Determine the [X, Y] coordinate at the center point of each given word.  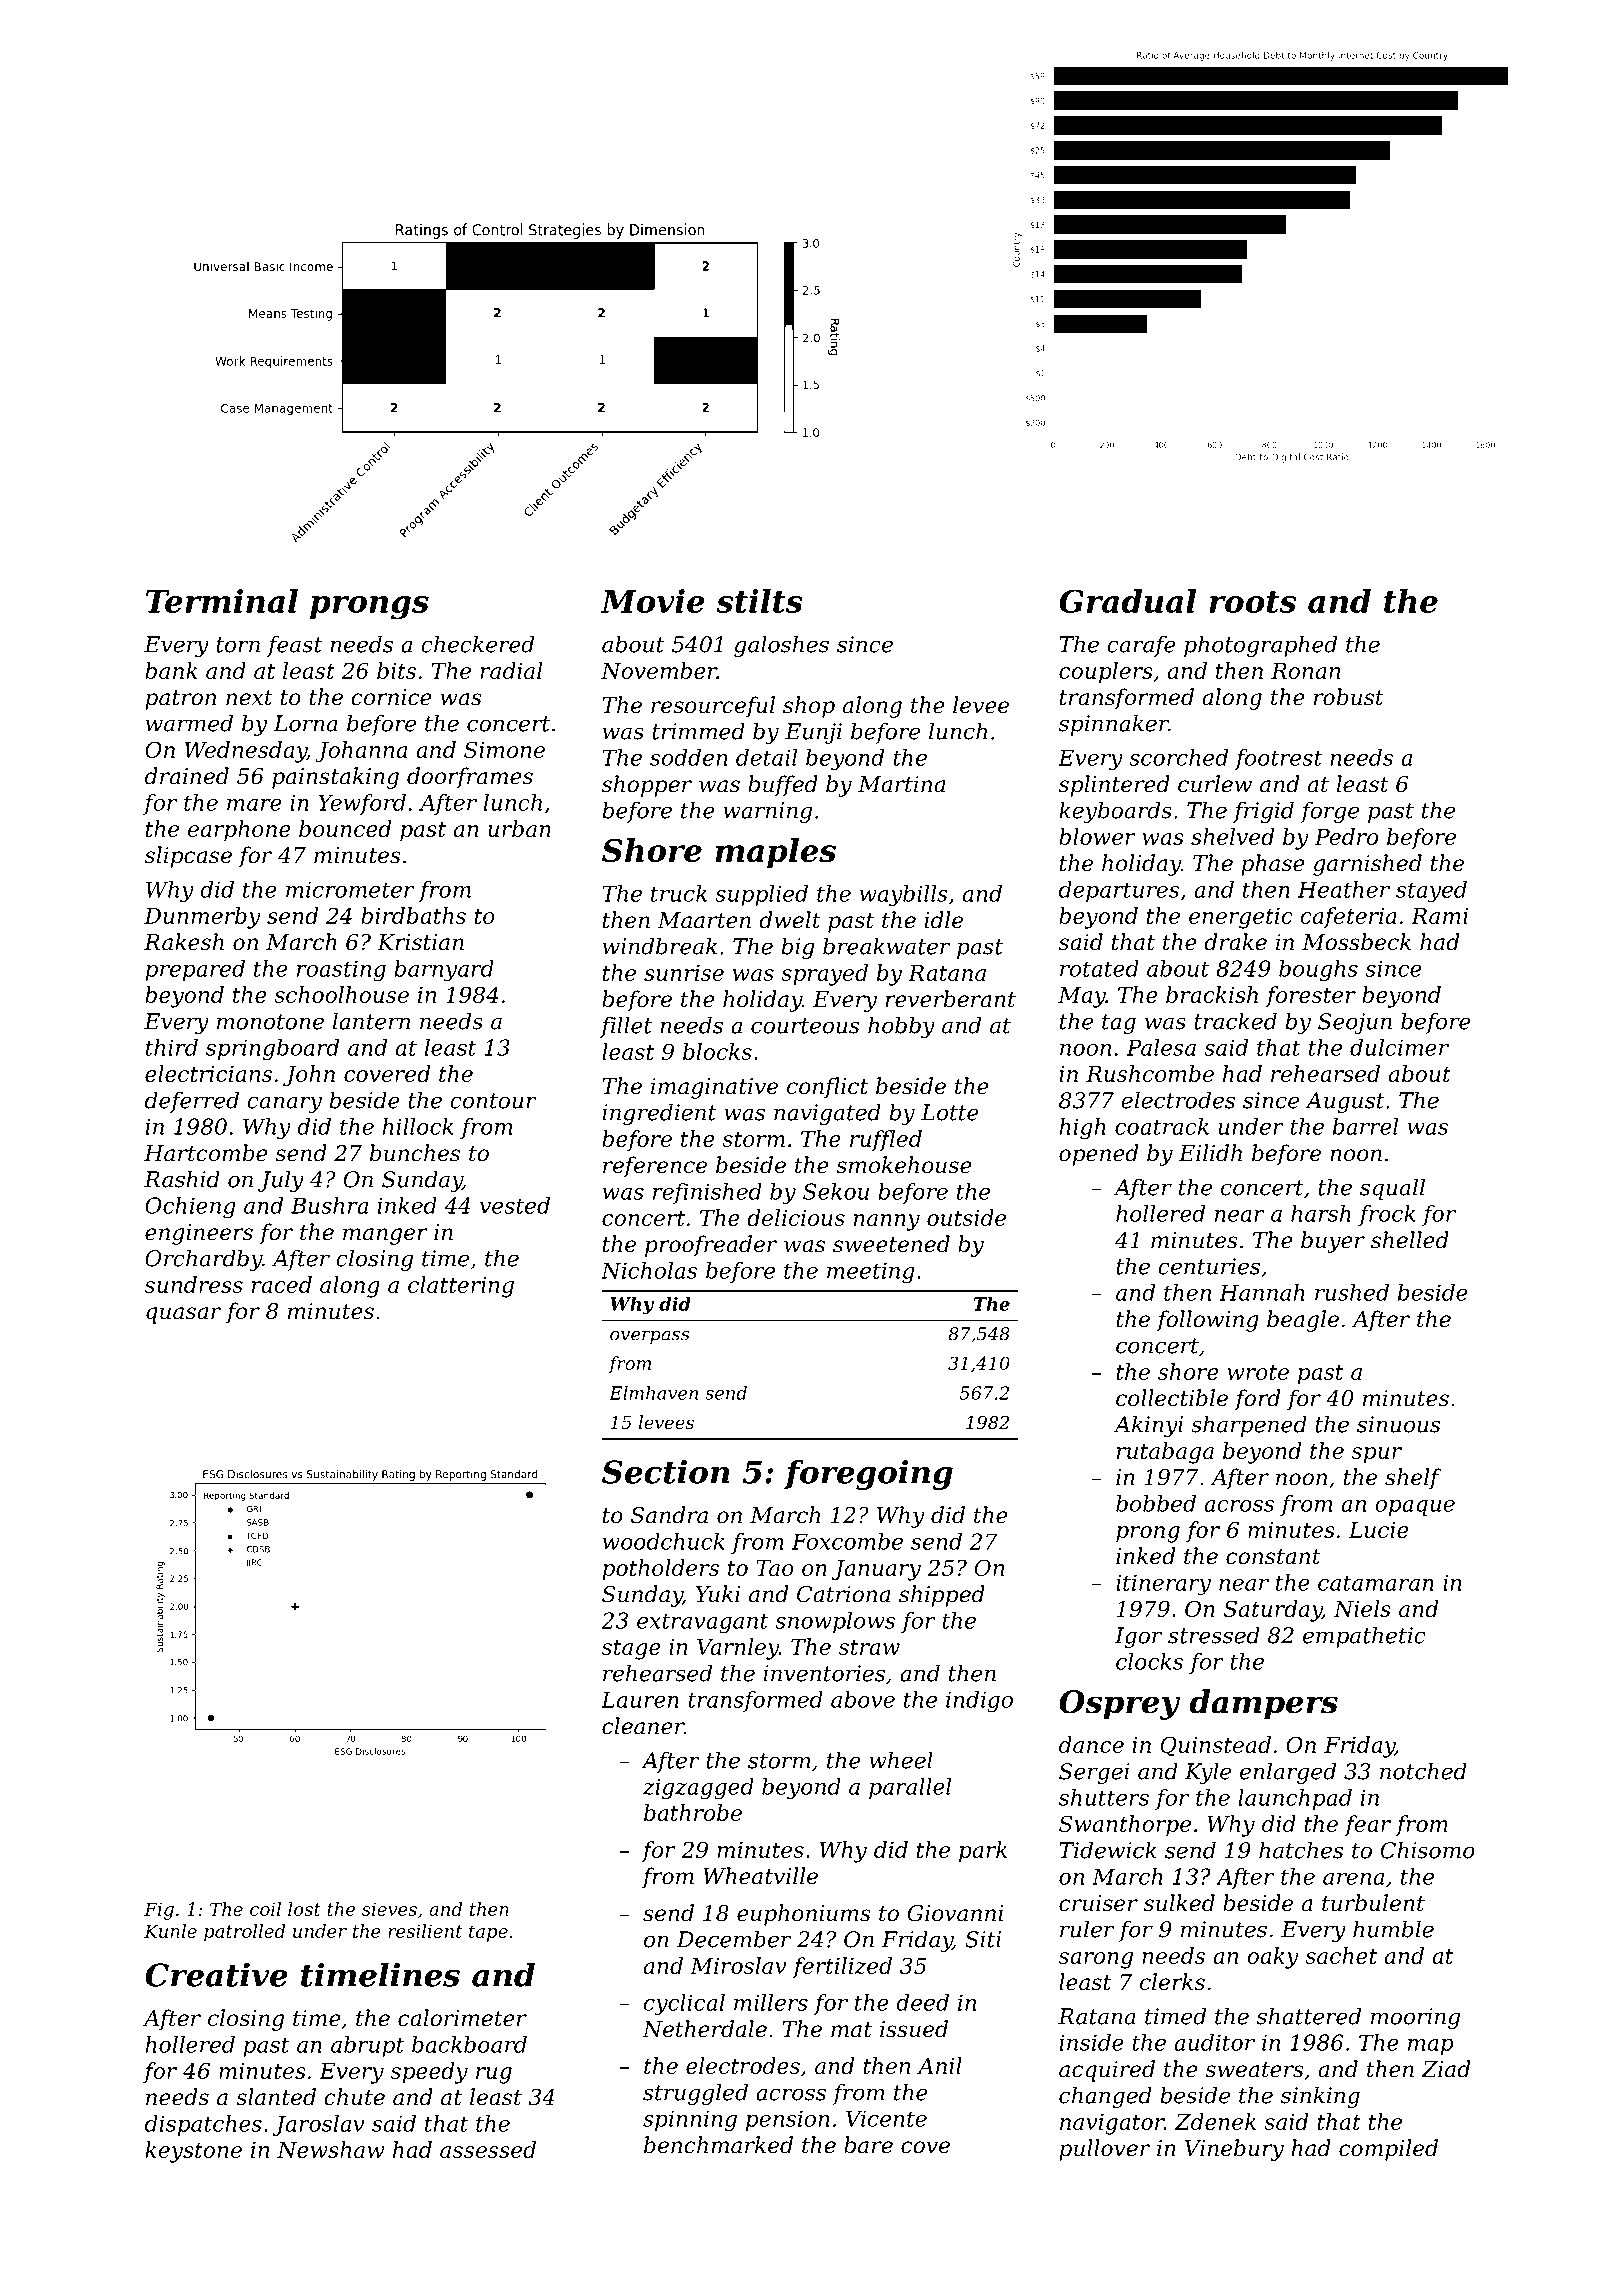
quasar [183, 1315]
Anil [939, 2065]
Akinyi [1148, 1426]
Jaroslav [318, 2125]
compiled [1388, 2150]
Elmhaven [653, 1393]
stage [631, 1650]
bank [171, 670]
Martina [901, 784]
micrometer [350, 889]
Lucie [1379, 1530]
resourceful [713, 707]
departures [1119, 891]
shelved [1232, 836]
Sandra [669, 1515]
